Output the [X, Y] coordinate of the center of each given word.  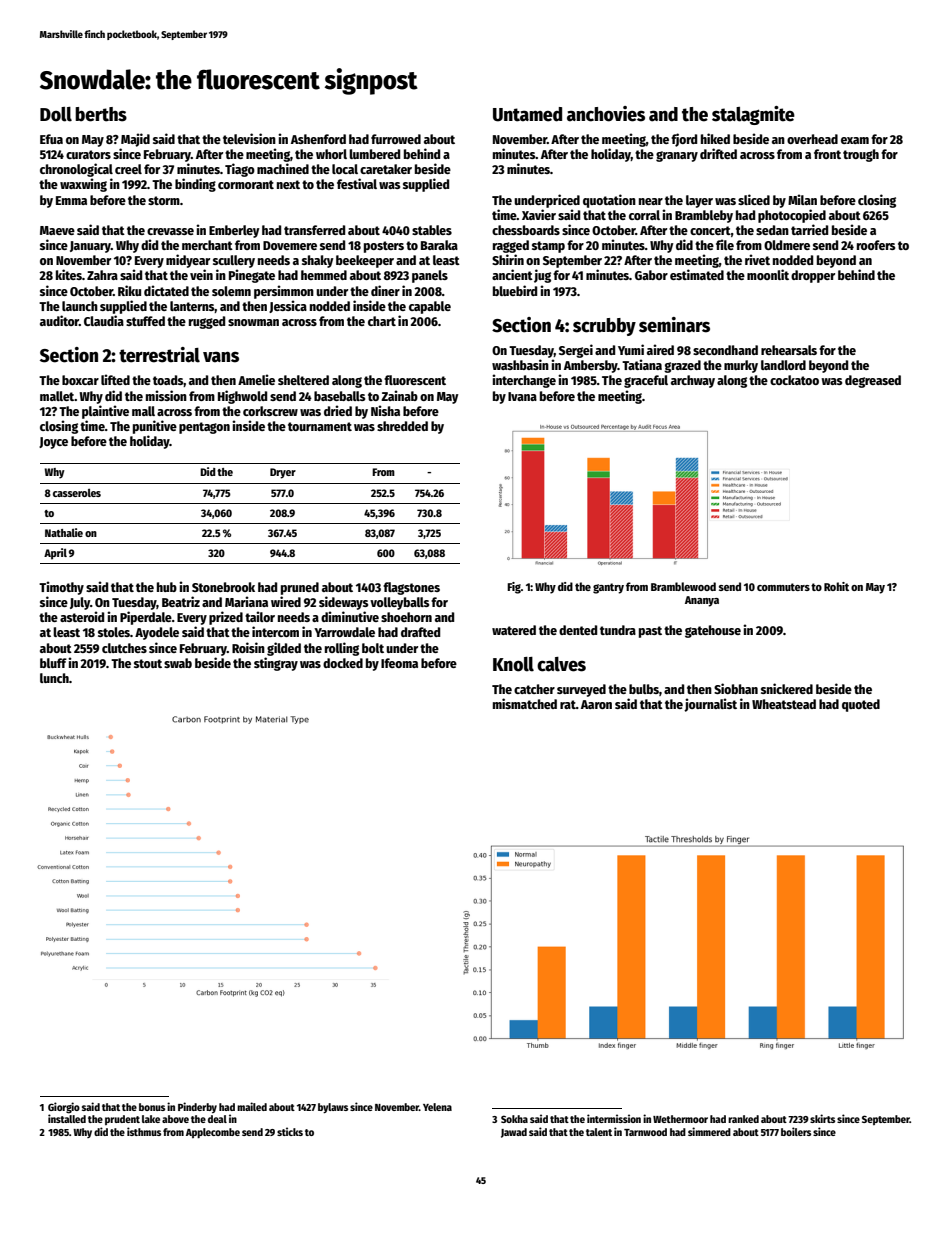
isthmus [144, 1131]
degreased [873, 381]
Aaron [596, 704]
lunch [54, 678]
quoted [861, 705]
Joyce [53, 443]
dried [338, 410]
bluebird [515, 290]
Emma [71, 200]
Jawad [514, 1133]
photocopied [792, 216]
